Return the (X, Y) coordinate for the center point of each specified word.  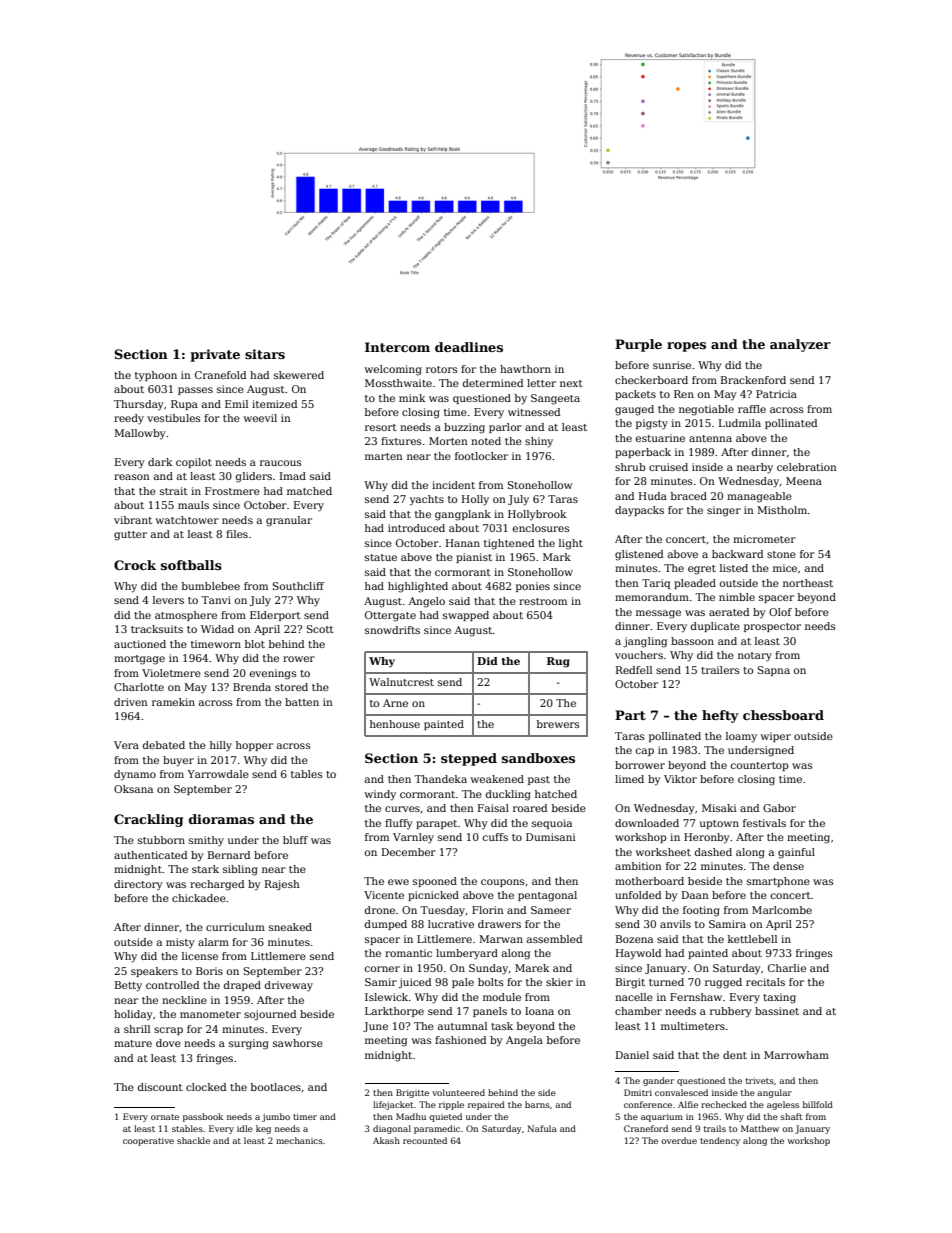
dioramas (221, 819)
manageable (759, 497)
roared (530, 808)
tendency (720, 1141)
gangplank (463, 515)
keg (263, 1129)
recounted (425, 1140)
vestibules (173, 418)
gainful (796, 853)
